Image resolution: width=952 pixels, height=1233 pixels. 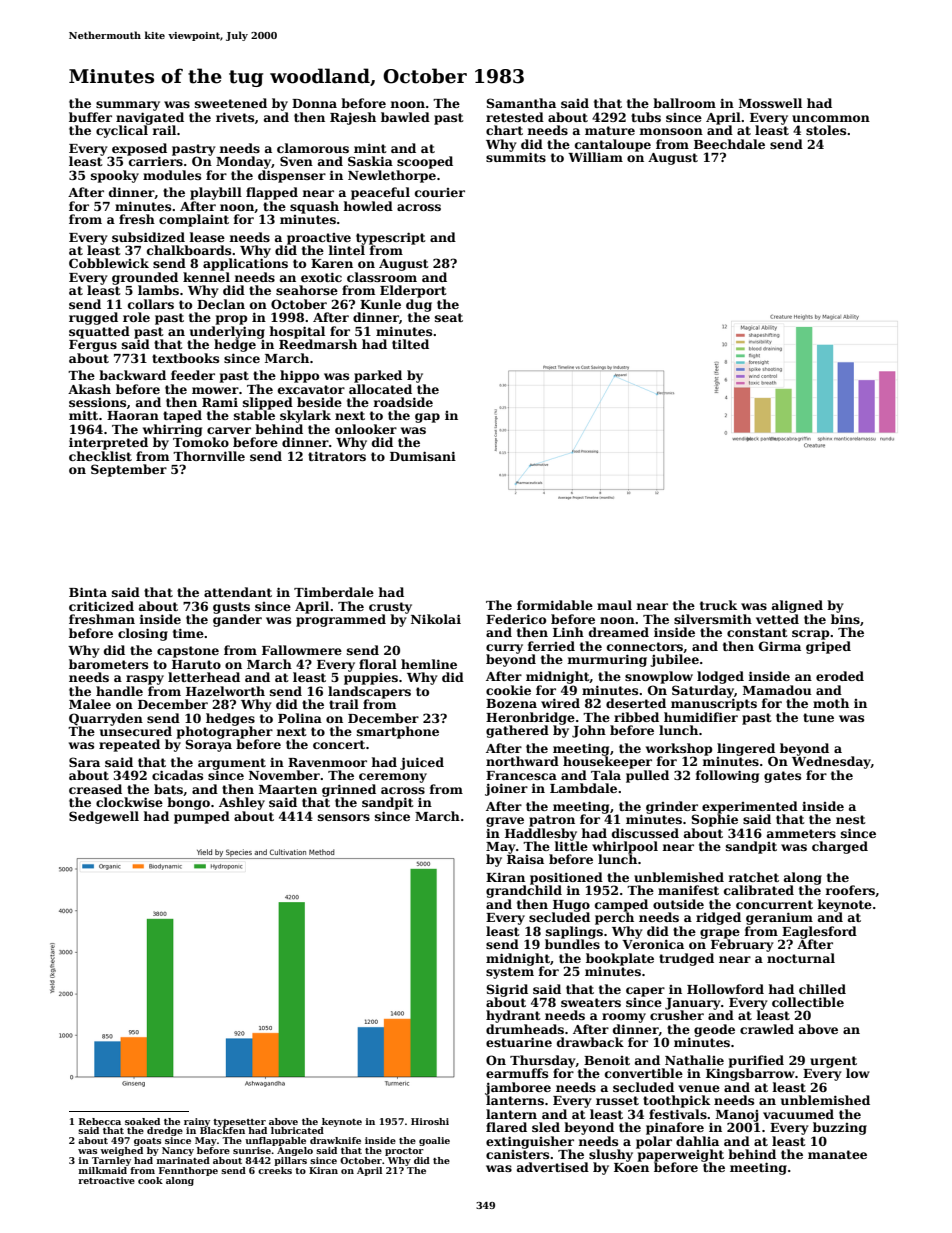 I want to click on scooped, so click(x=425, y=162).
